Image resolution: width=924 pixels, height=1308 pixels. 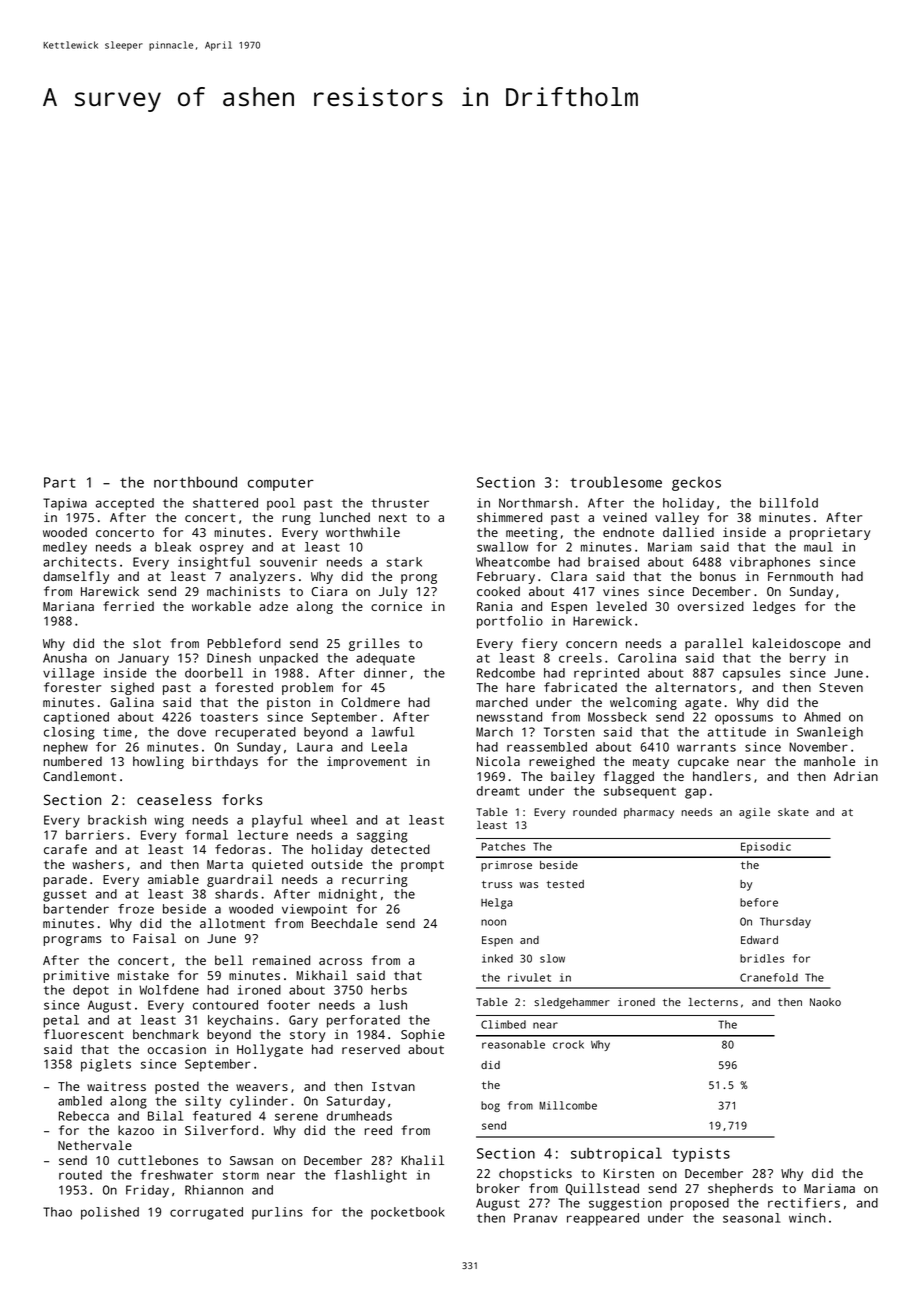 What do you see at coordinates (535, 1174) in the screenshot?
I see `chopsticks` at bounding box center [535, 1174].
